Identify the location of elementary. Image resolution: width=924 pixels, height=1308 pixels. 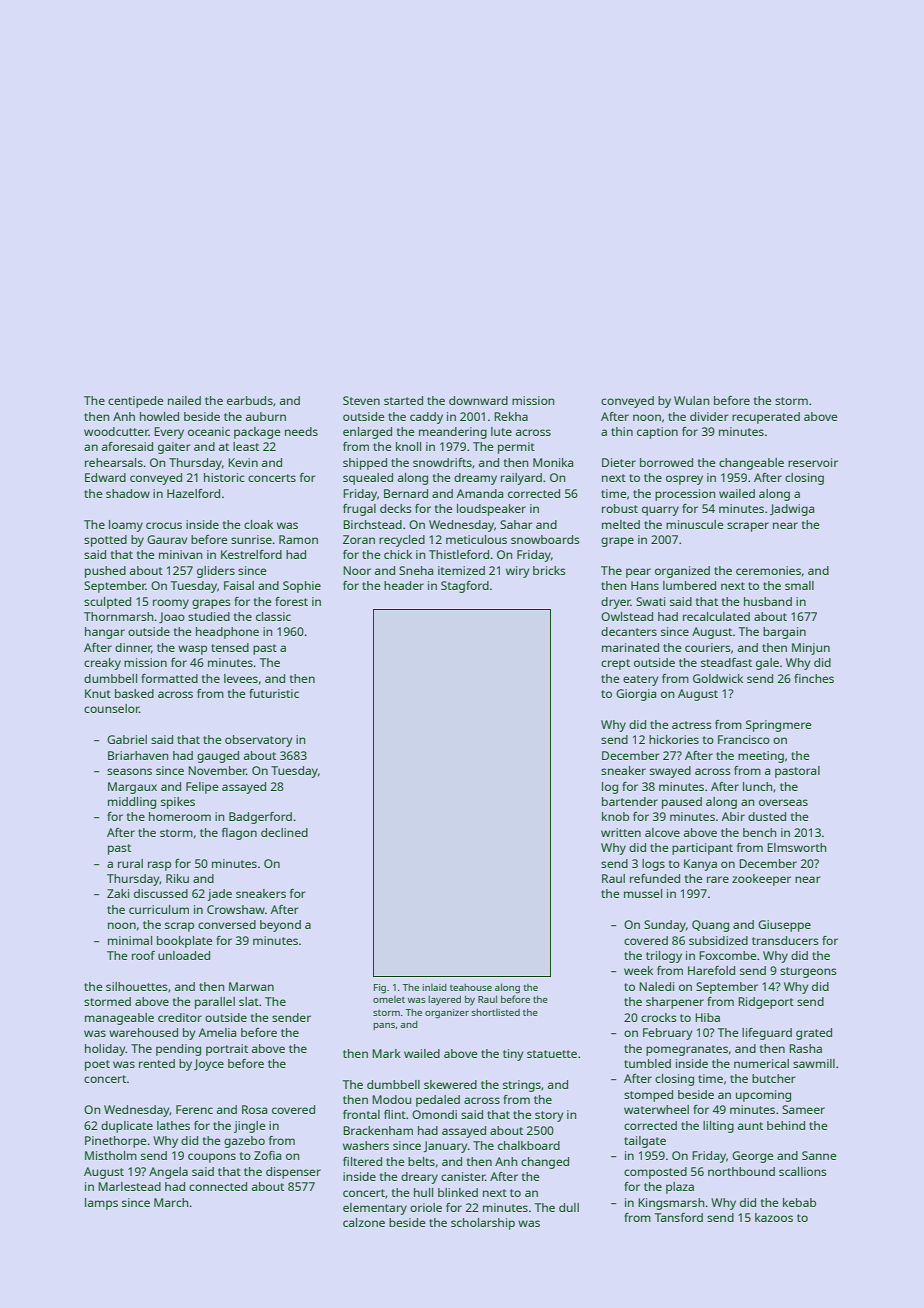
(375, 1209).
